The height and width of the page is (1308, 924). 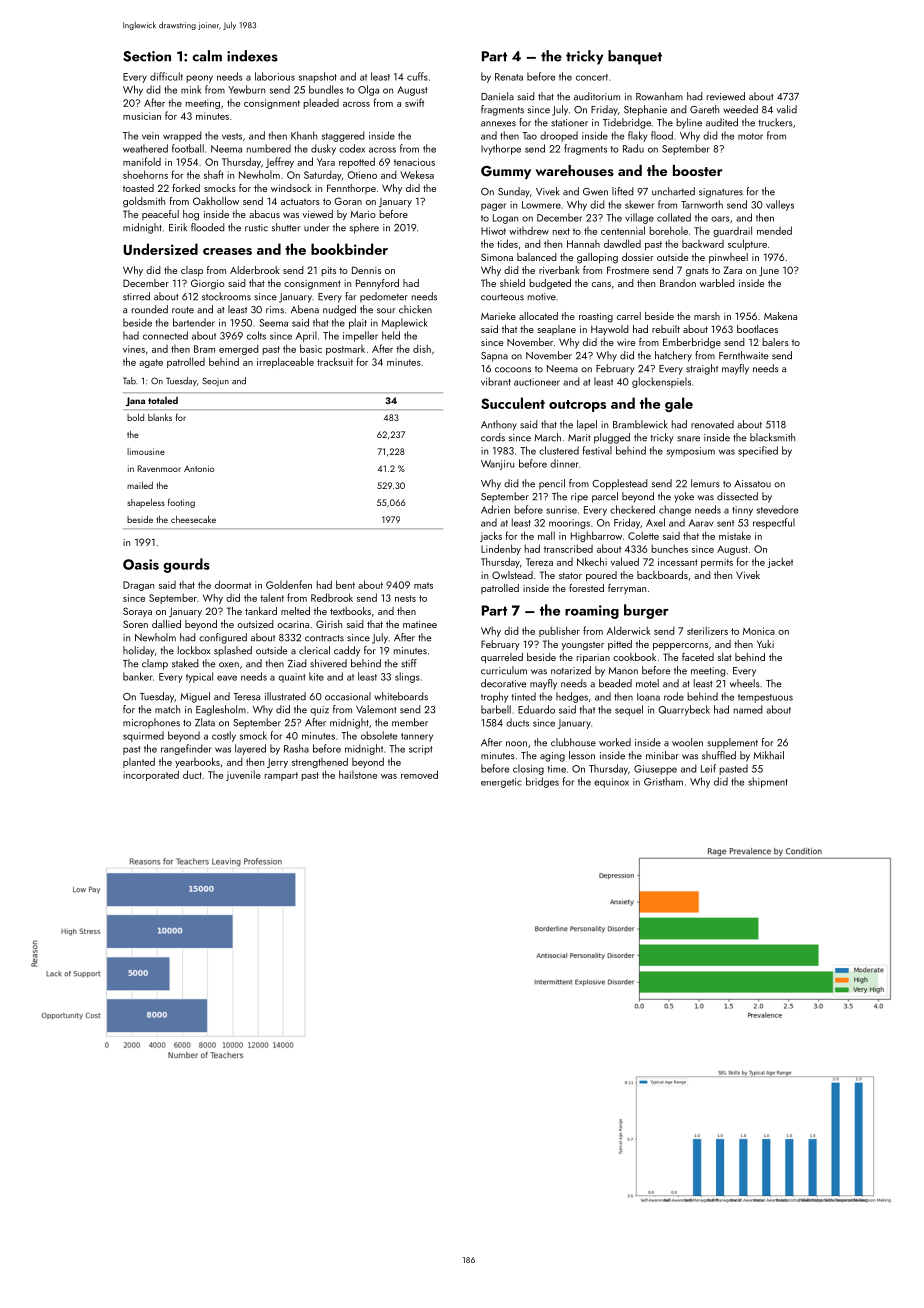 What do you see at coordinates (732, 231) in the page?
I see `guardrail` at bounding box center [732, 231].
